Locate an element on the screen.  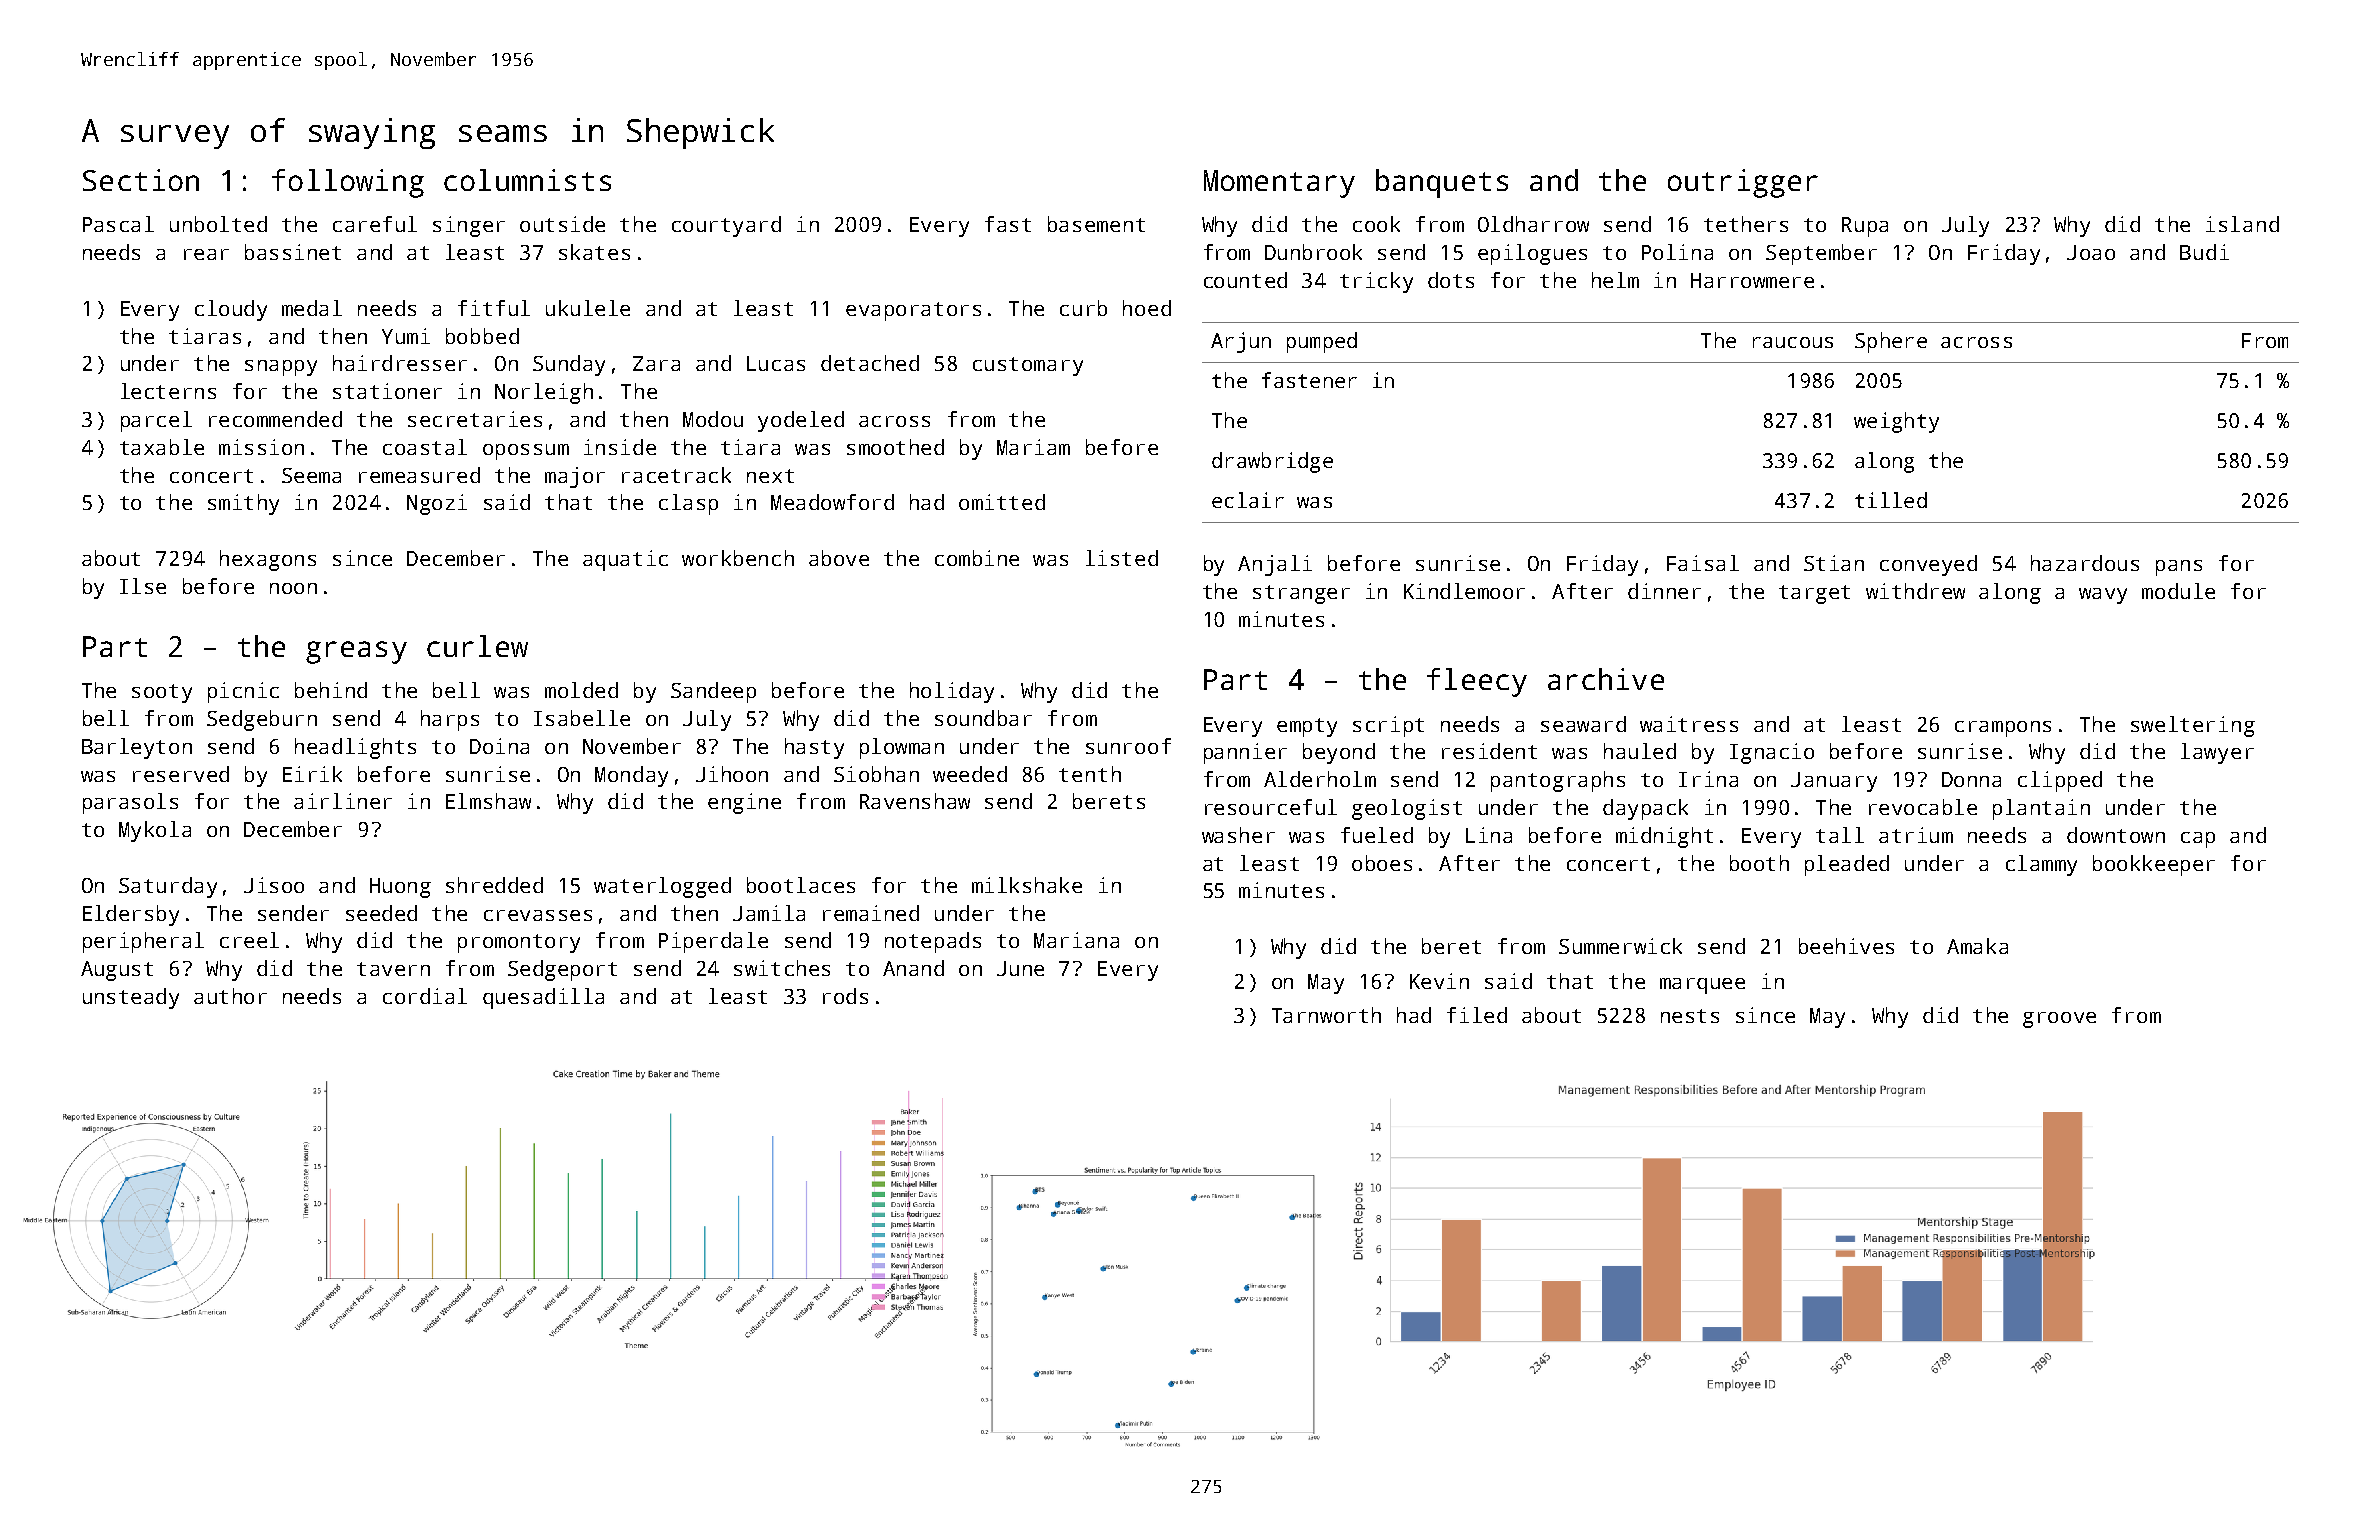
Joao is located at coordinates (2091, 252).
